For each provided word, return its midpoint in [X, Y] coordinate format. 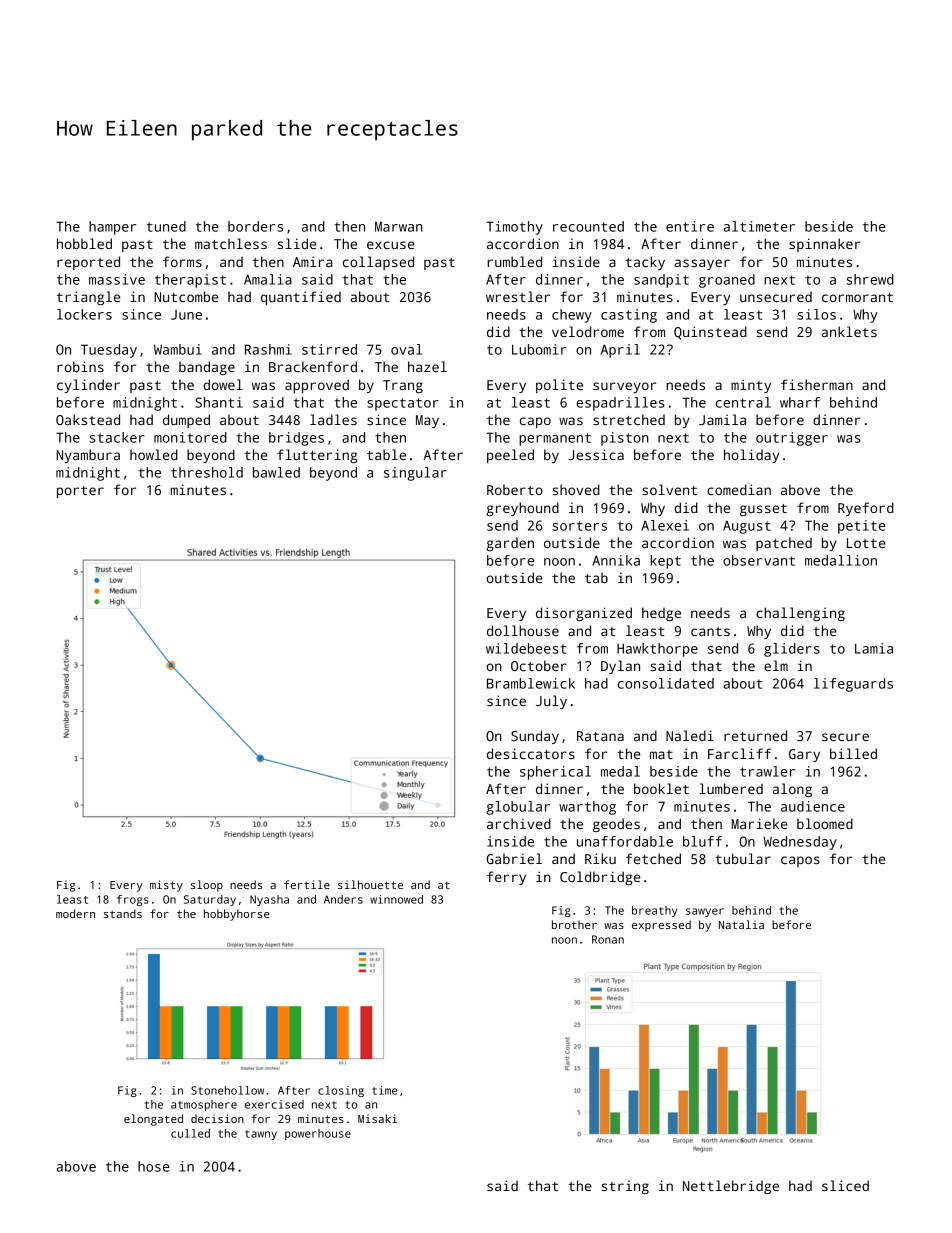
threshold [207, 472]
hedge [661, 614]
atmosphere [204, 1105]
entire [690, 226]
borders [255, 226]
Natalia [741, 924]
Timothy [514, 228]
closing [341, 1091]
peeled [510, 456]
